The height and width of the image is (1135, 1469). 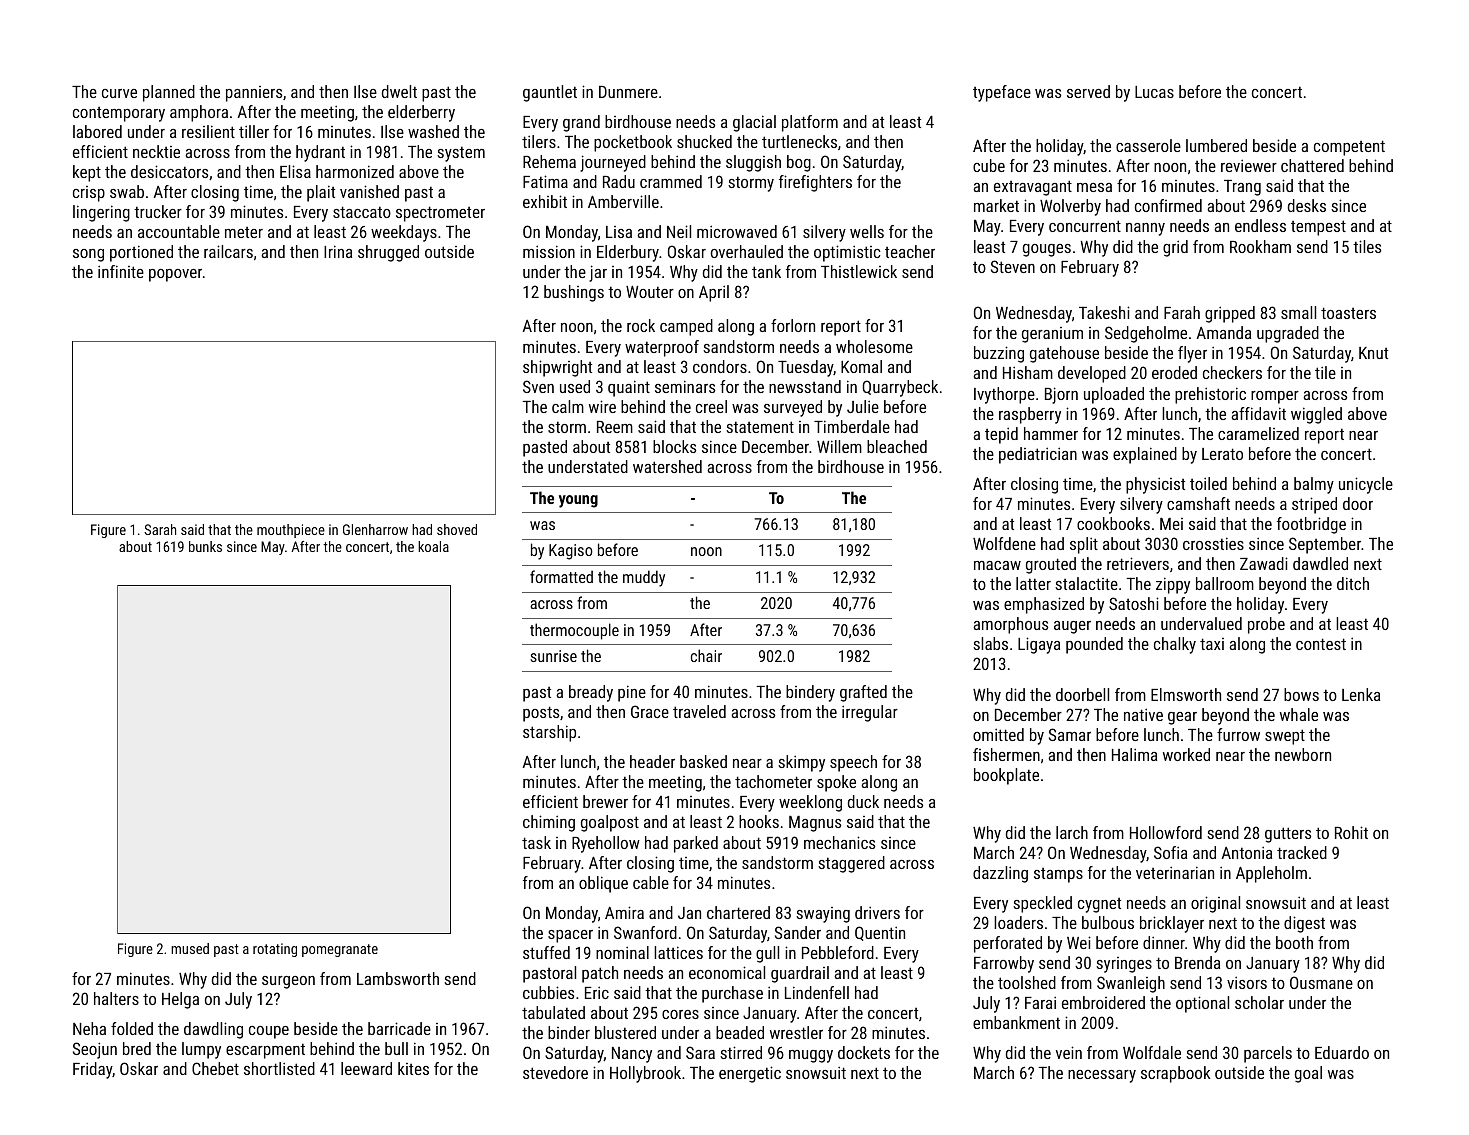 I want to click on tempest, so click(x=1318, y=228).
